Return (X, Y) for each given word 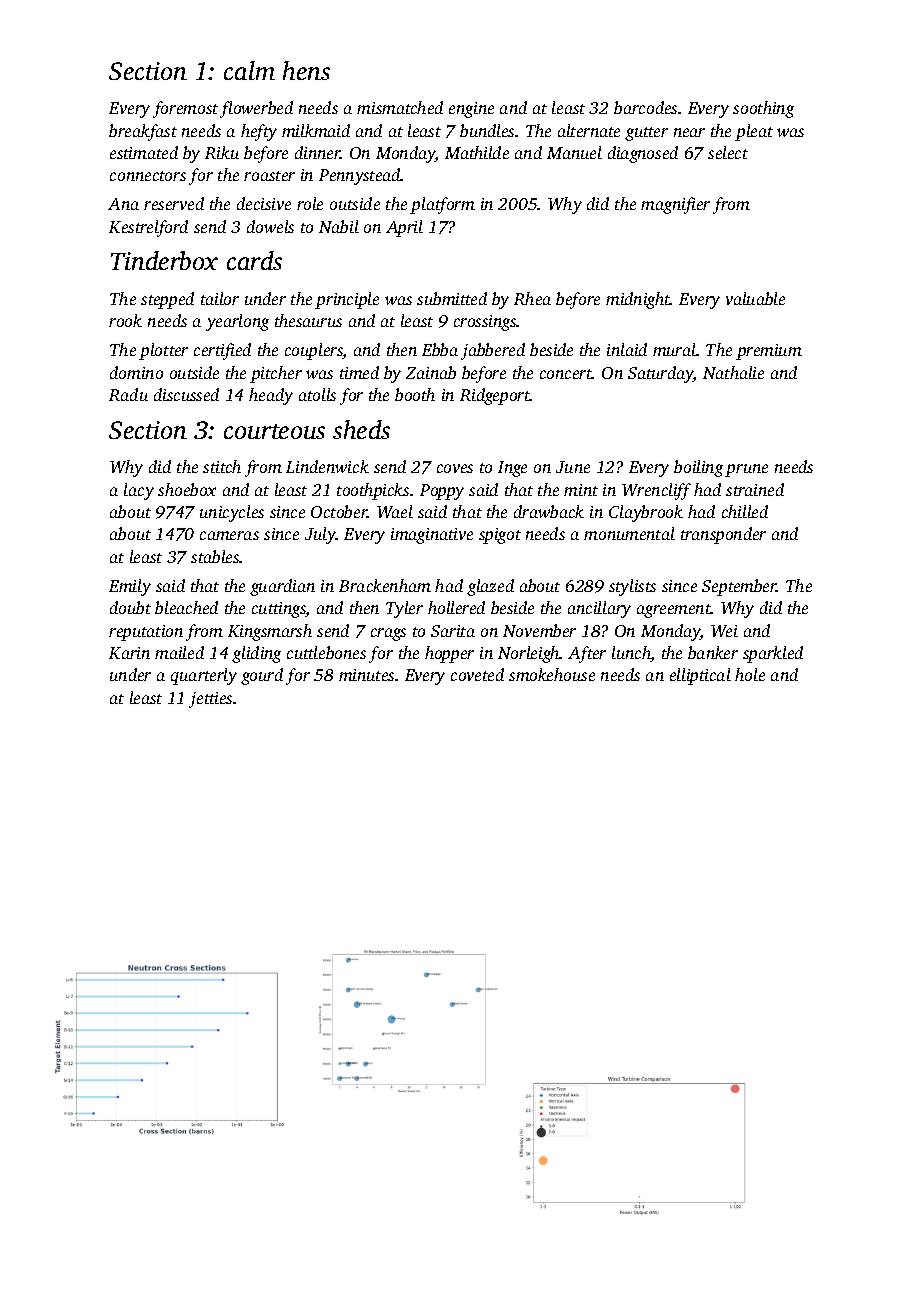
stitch (222, 466)
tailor (220, 298)
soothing (763, 109)
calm (249, 70)
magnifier (675, 205)
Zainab (431, 372)
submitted (452, 298)
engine (471, 110)
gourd (262, 676)
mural (674, 349)
